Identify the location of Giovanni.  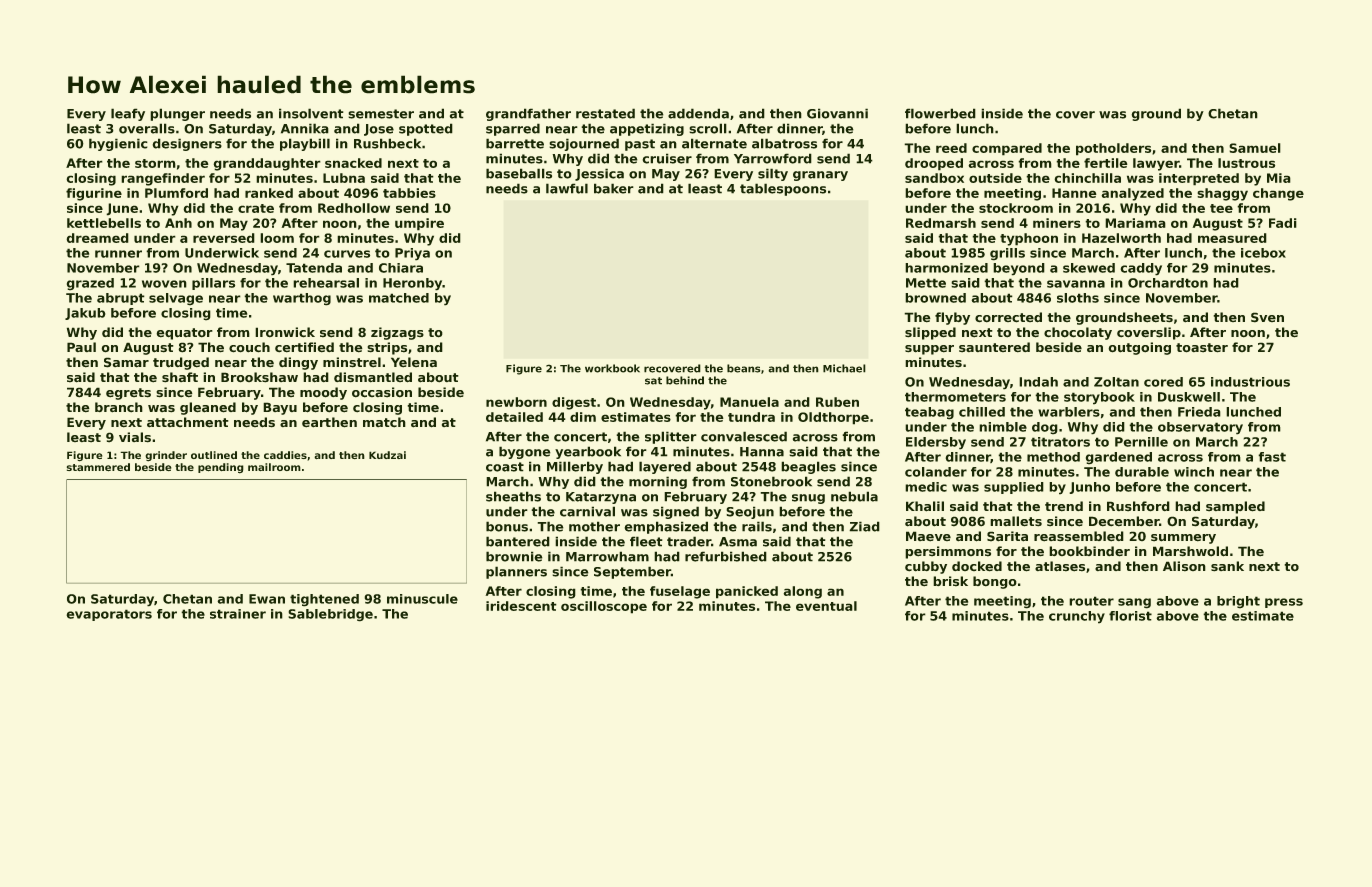
(837, 113).
